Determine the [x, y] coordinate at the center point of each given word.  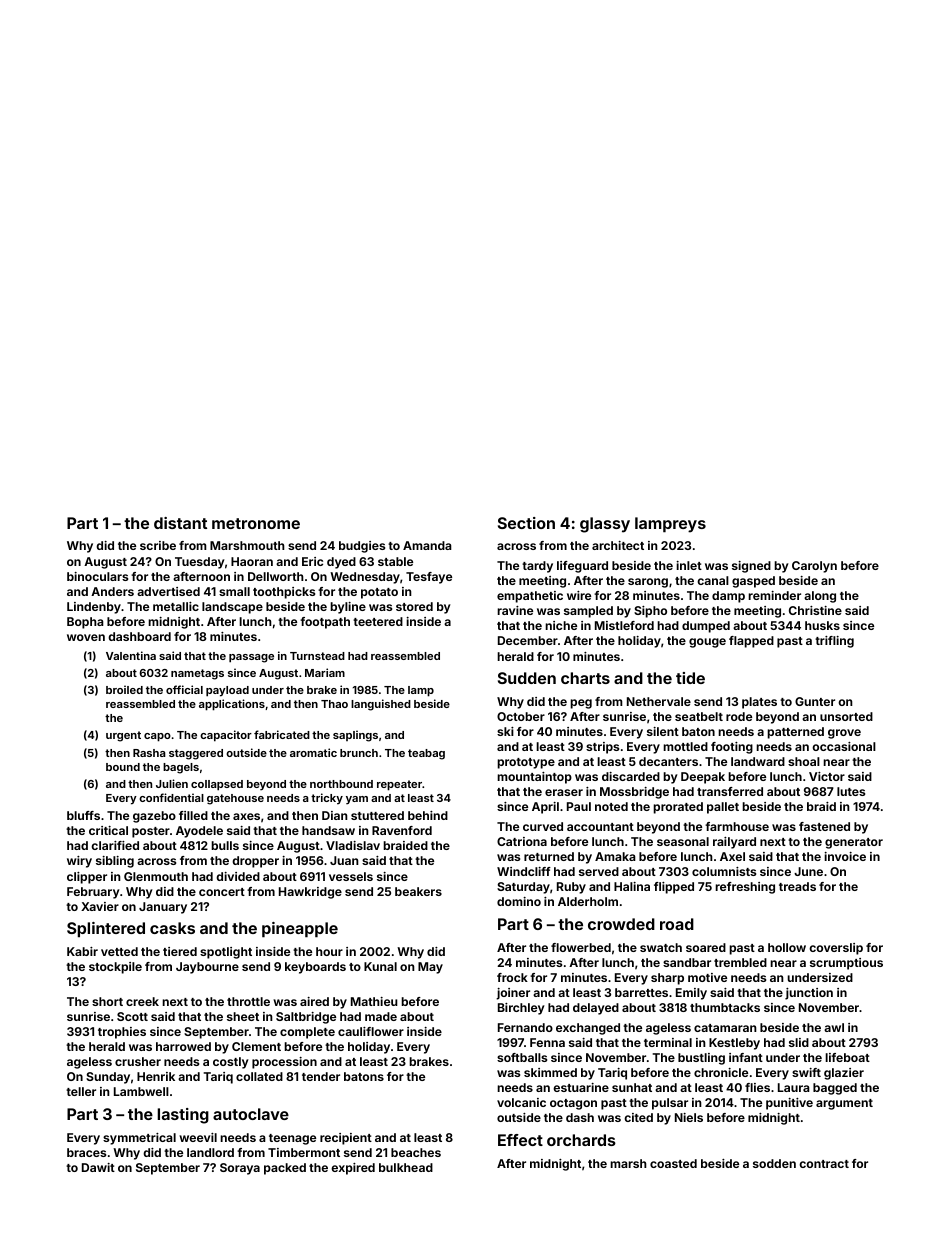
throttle [248, 1001]
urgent [123, 736]
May [430, 968]
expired [353, 1169]
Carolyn [814, 567]
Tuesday [200, 563]
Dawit [98, 1167]
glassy [605, 525]
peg [581, 704]
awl [834, 1027]
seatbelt [699, 716]
